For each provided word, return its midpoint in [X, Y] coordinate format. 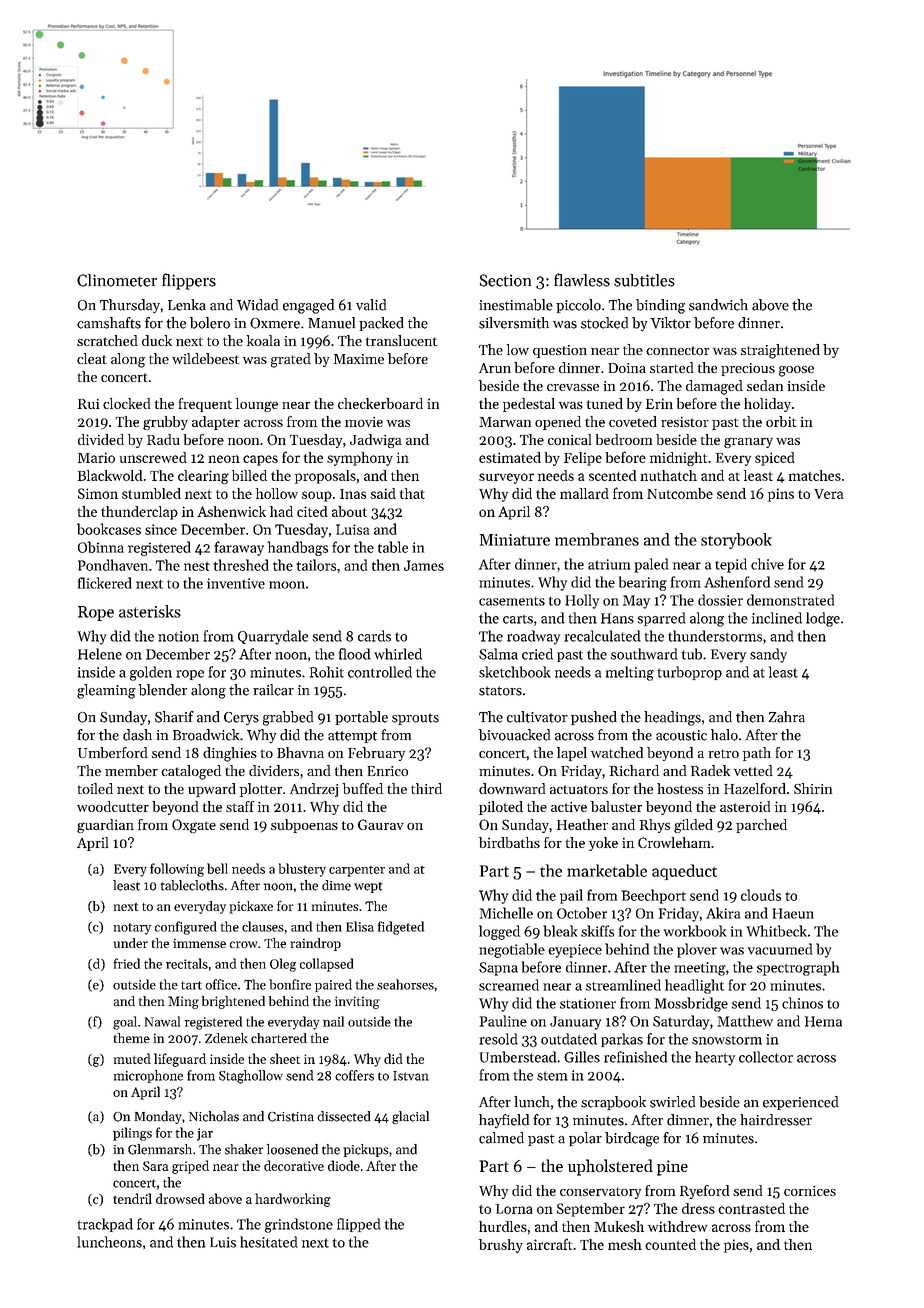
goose [796, 371]
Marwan [505, 422]
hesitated [269, 1242]
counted [670, 1244]
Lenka [187, 305]
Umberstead [518, 1057]
